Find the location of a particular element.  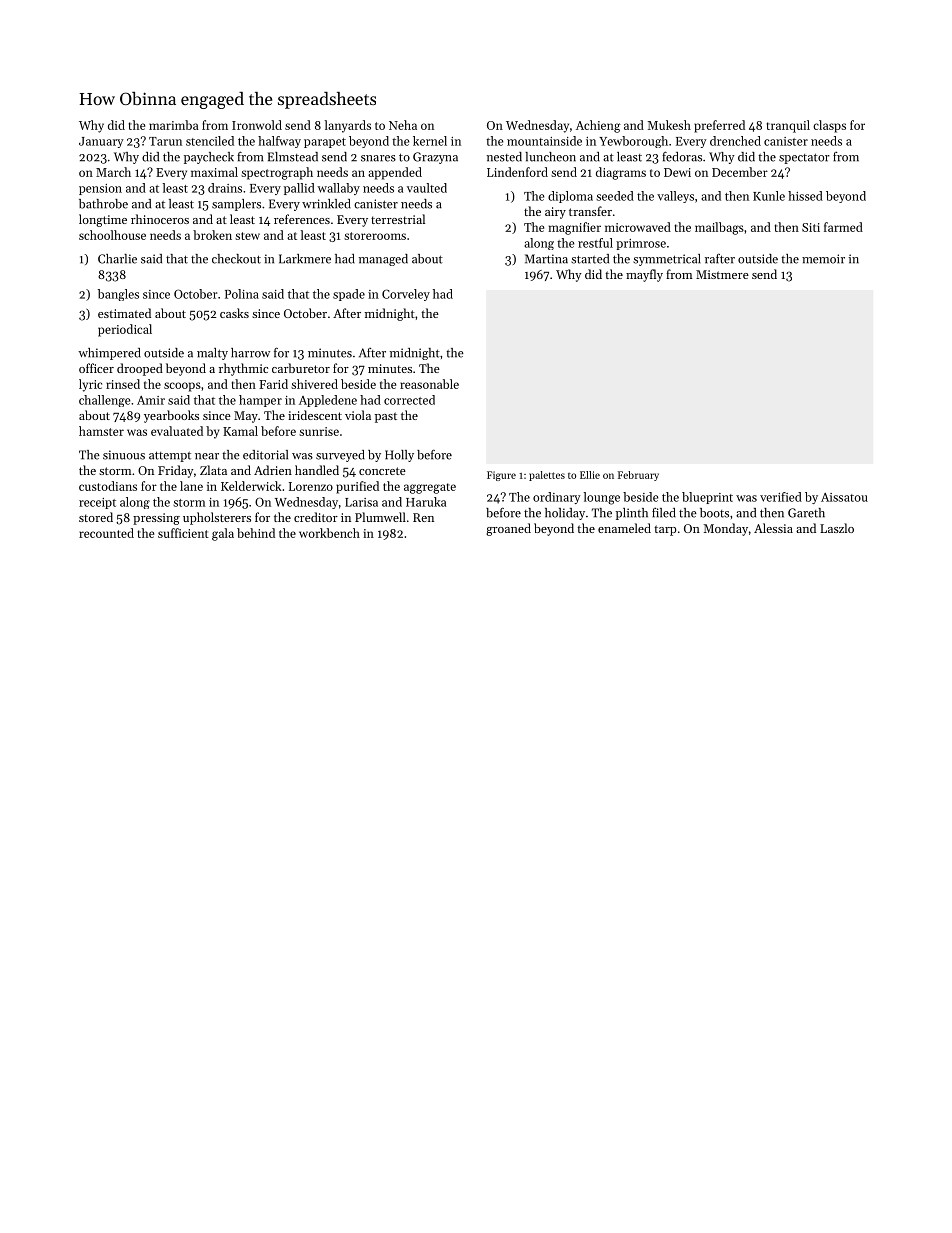

magnifier is located at coordinates (574, 228).
